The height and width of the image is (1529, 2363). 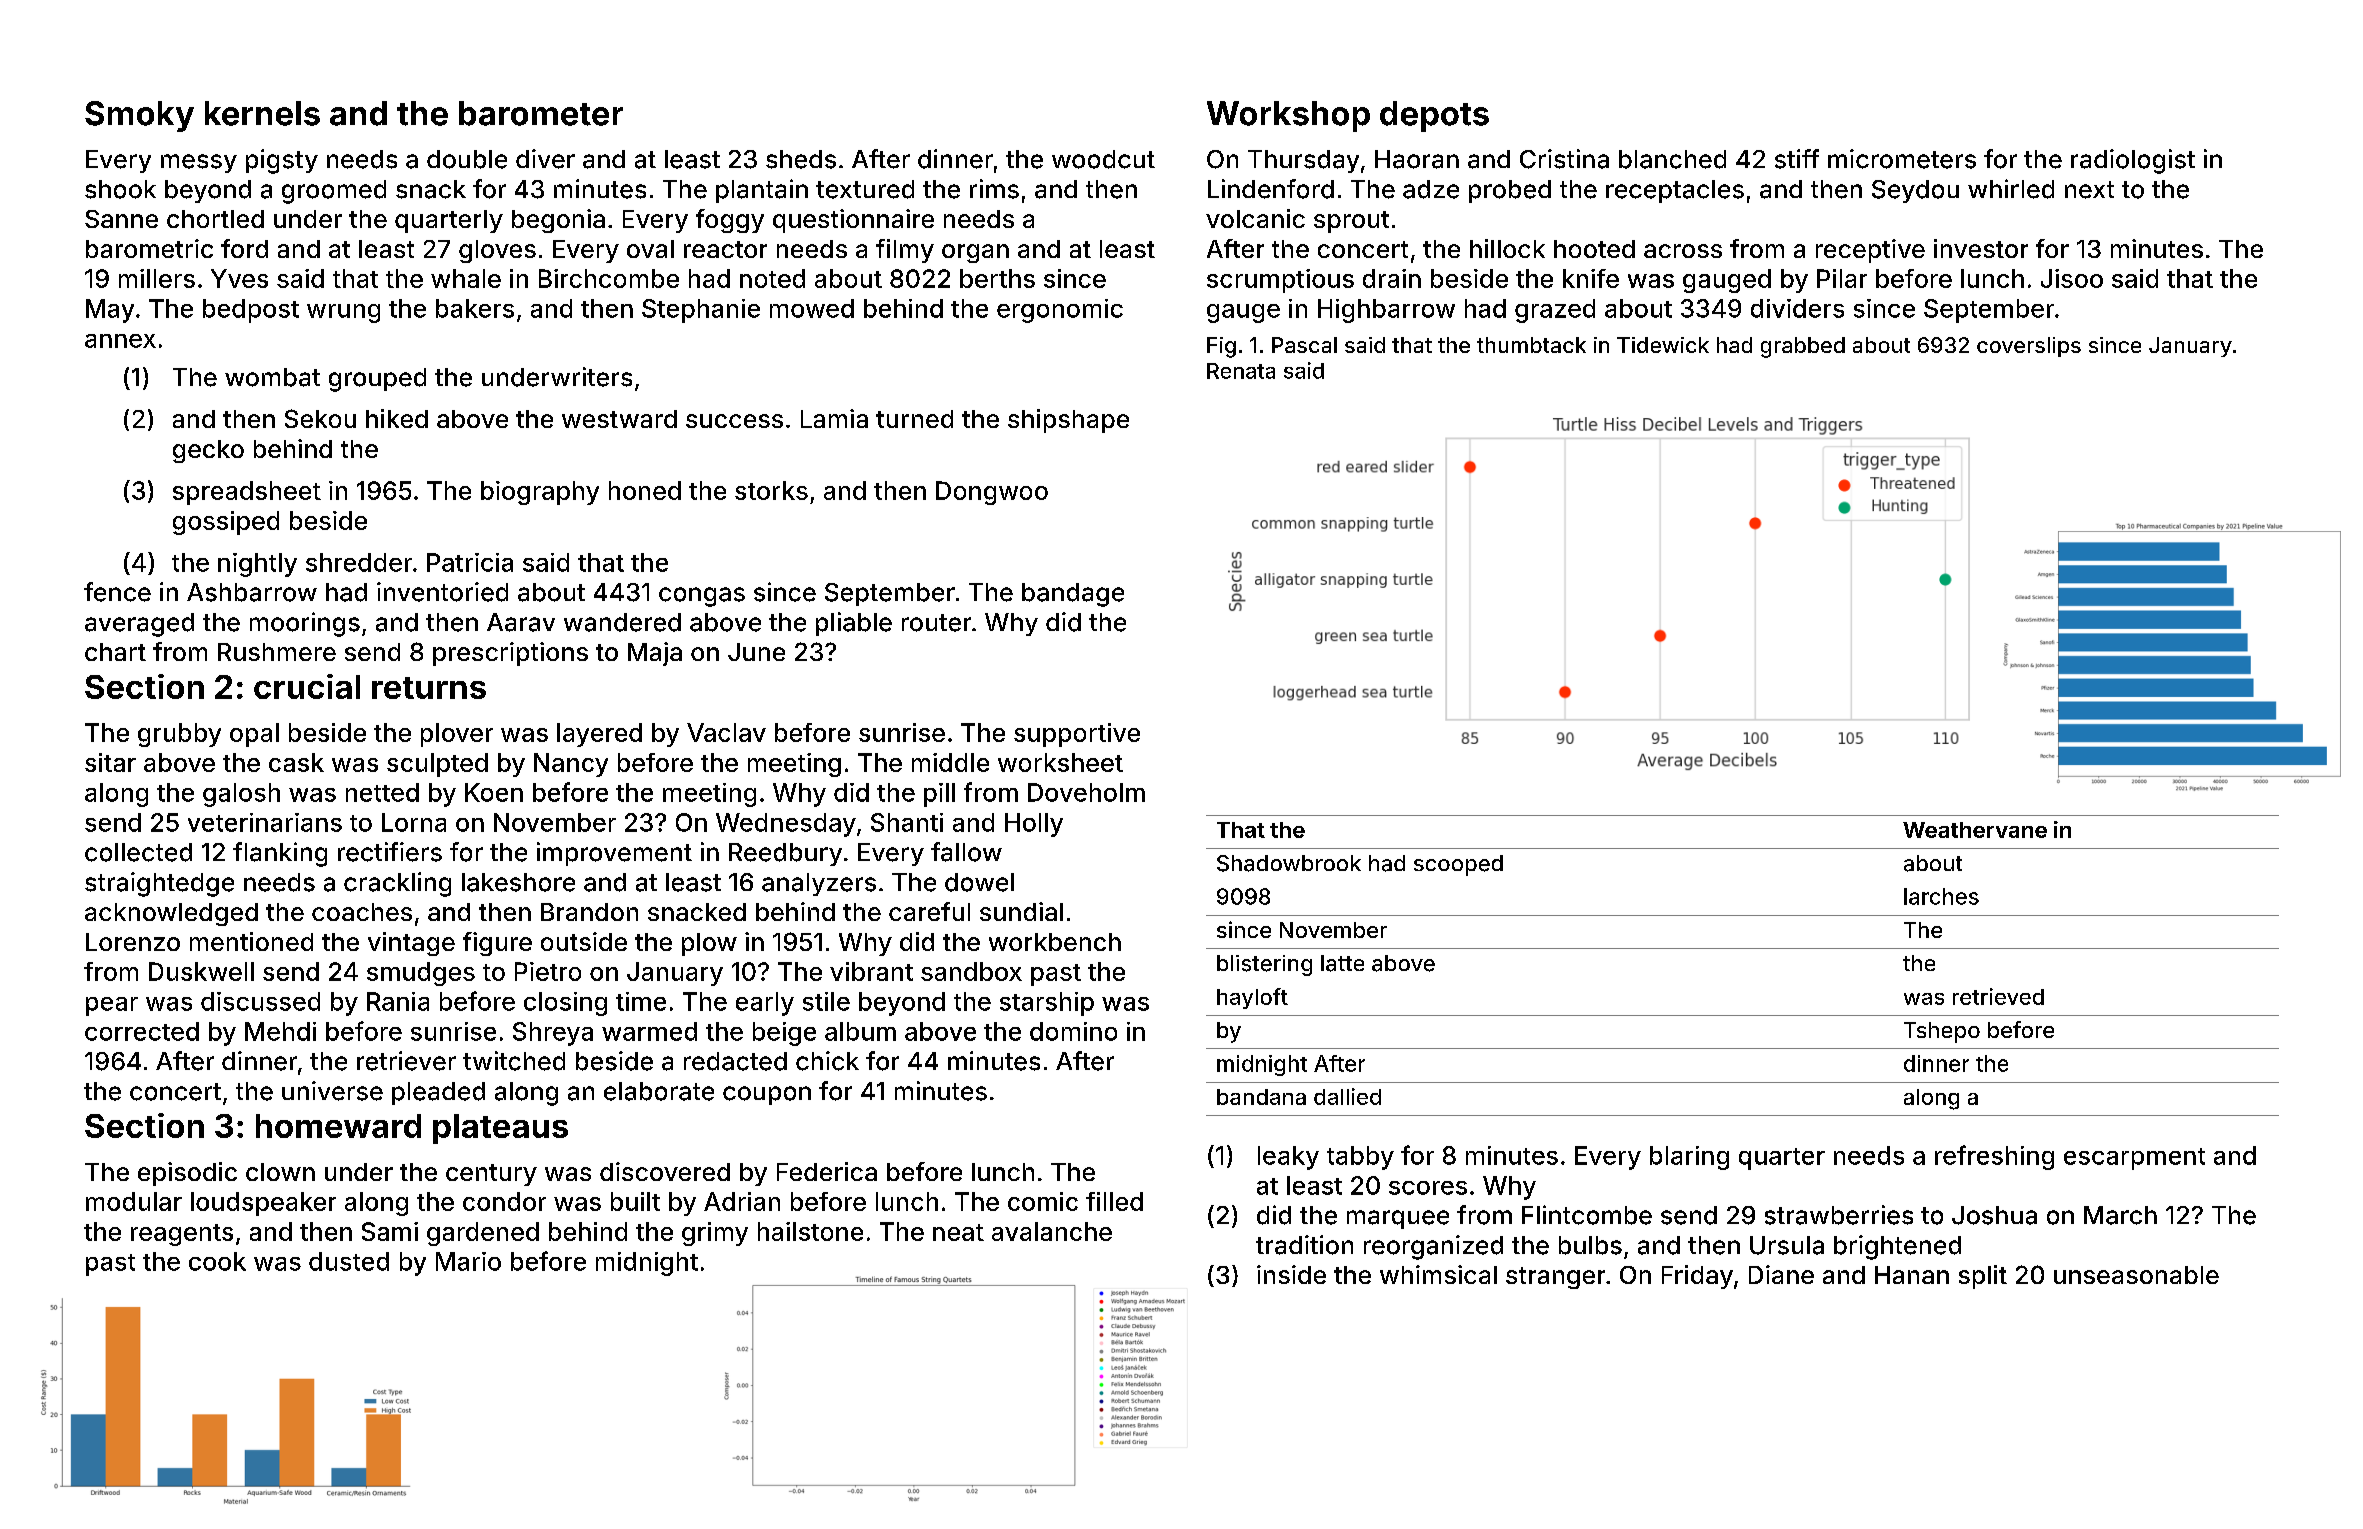 I want to click on volcanic, so click(x=1255, y=218).
